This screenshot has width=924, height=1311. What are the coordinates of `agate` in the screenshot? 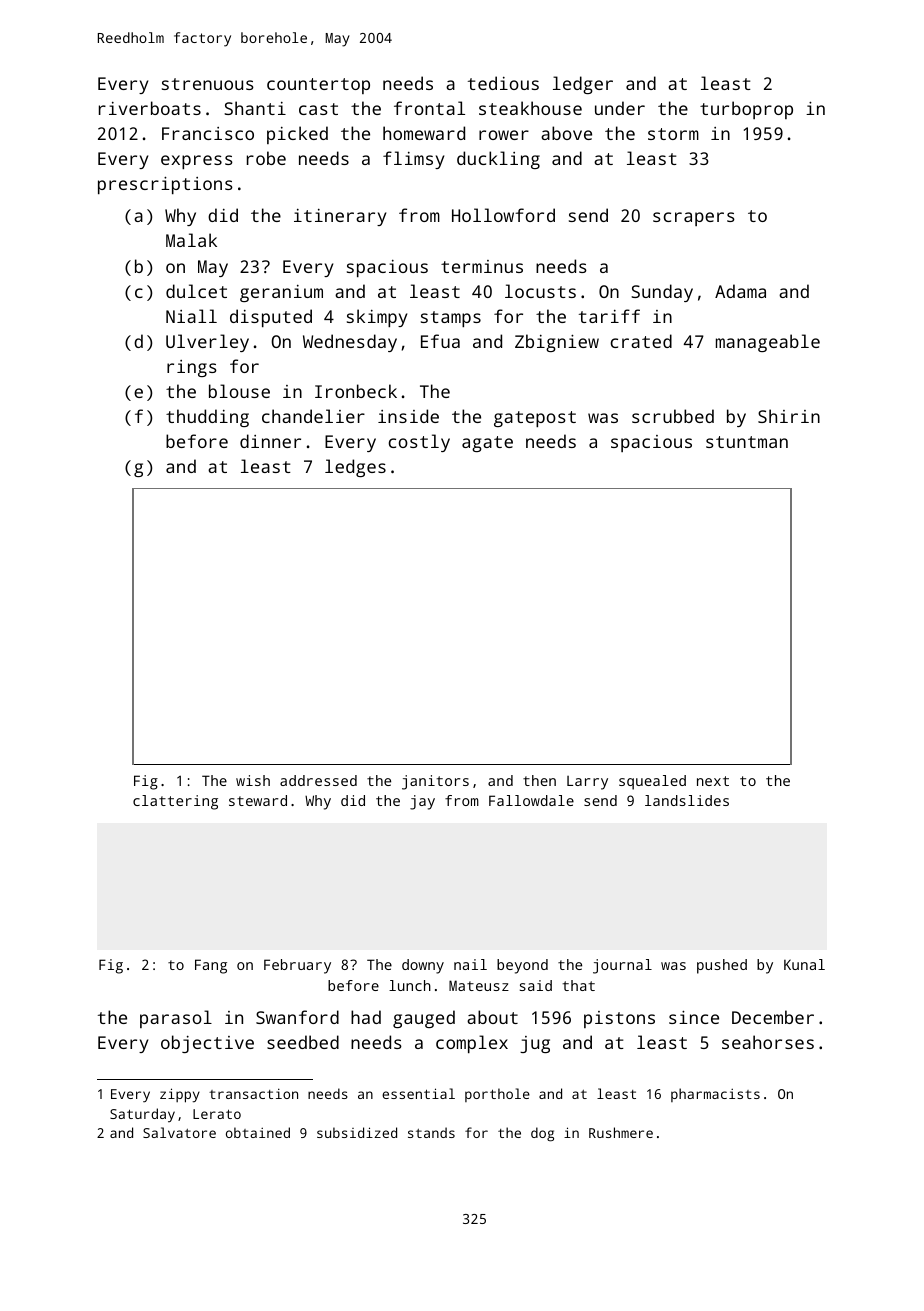 It's located at (487, 444).
